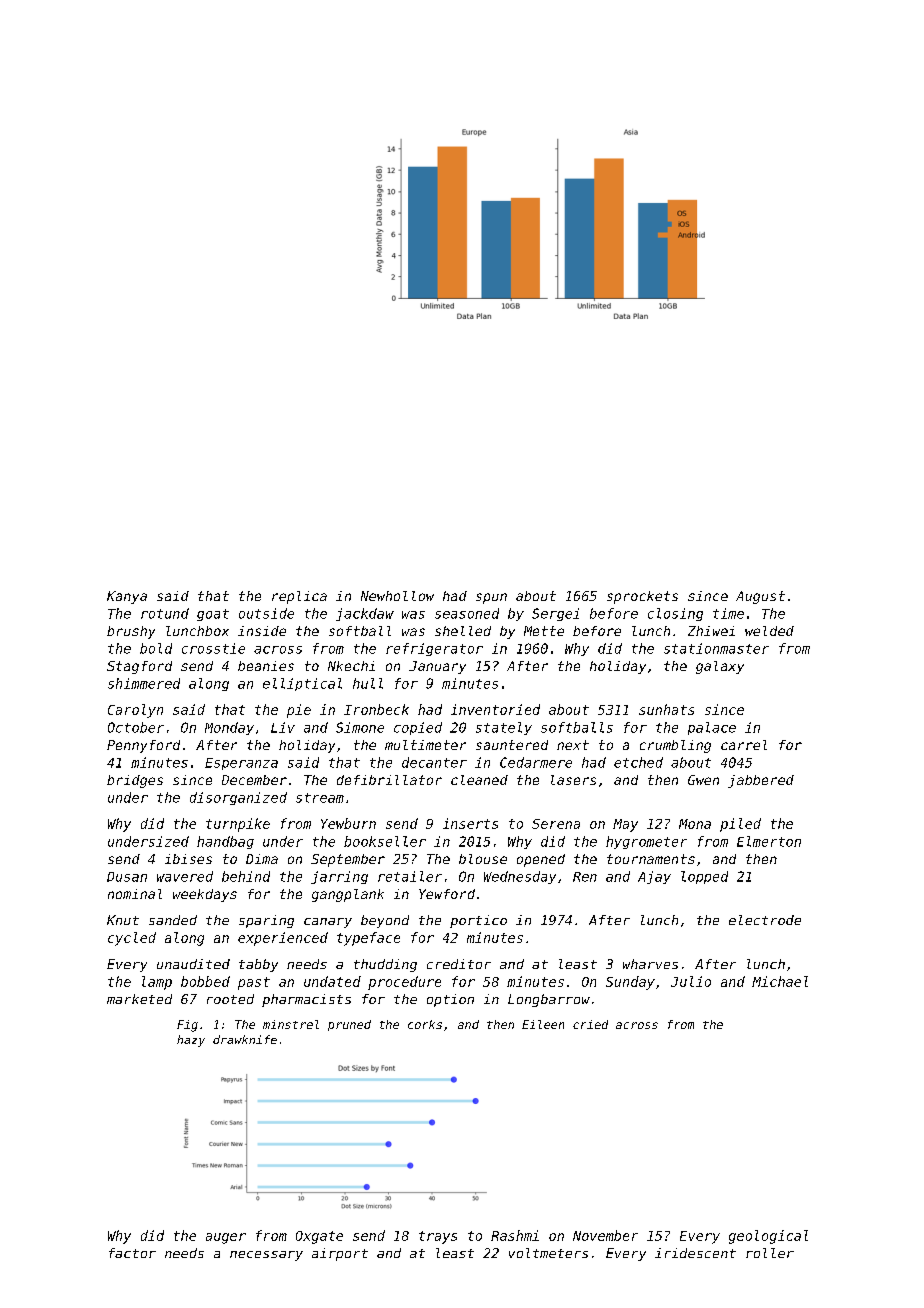 The image size is (924, 1308). What do you see at coordinates (368, 939) in the image?
I see `typeface` at bounding box center [368, 939].
